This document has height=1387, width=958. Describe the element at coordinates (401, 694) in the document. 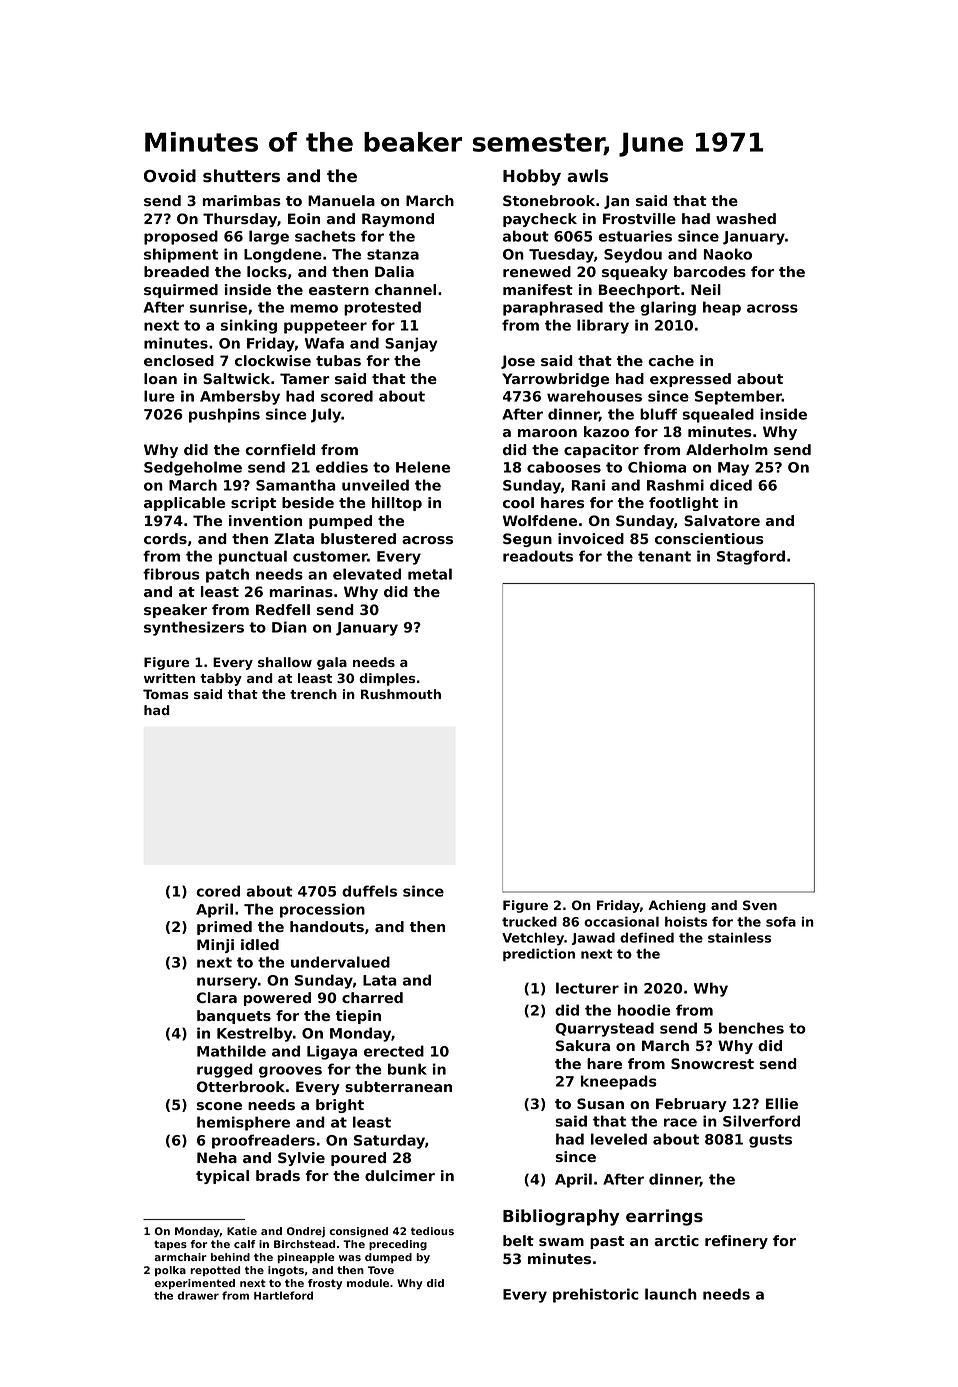

I see `Rushmouth` at that location.
